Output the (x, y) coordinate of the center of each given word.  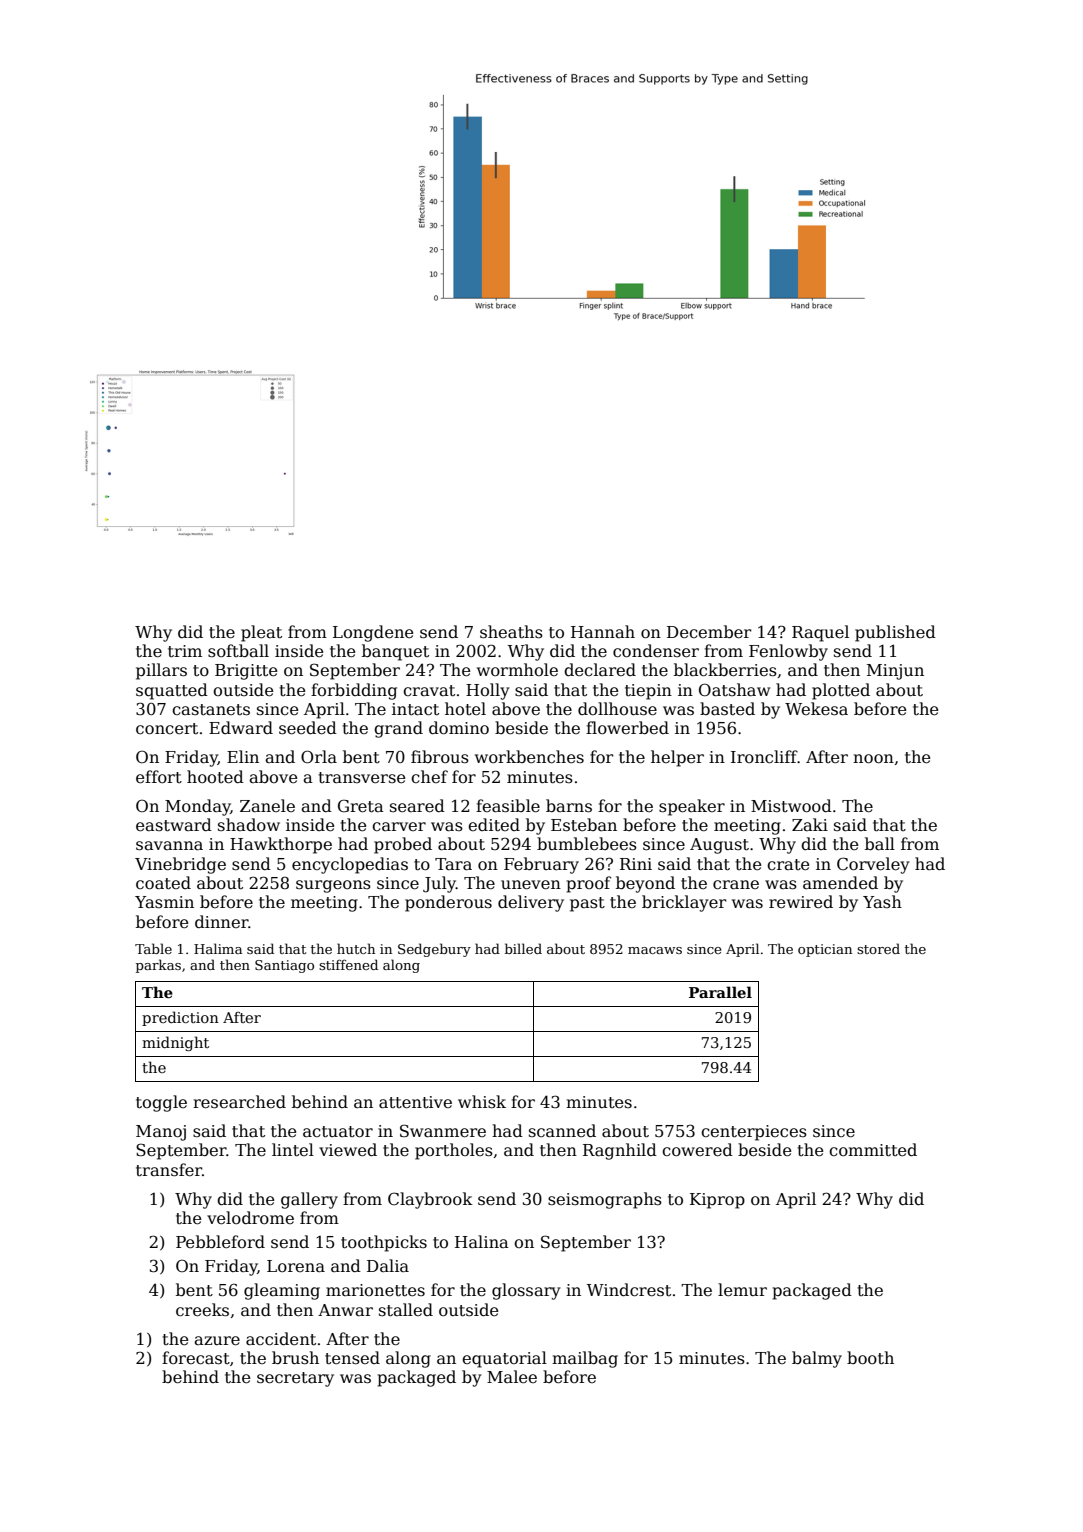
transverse (361, 778)
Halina (482, 1241)
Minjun (895, 672)
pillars (161, 671)
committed (873, 1150)
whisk (482, 1101)
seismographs (605, 1200)
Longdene (373, 633)
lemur (742, 1290)
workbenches (529, 757)
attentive (415, 1102)
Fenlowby (788, 652)
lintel (293, 1149)
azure (217, 1341)
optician (825, 950)
